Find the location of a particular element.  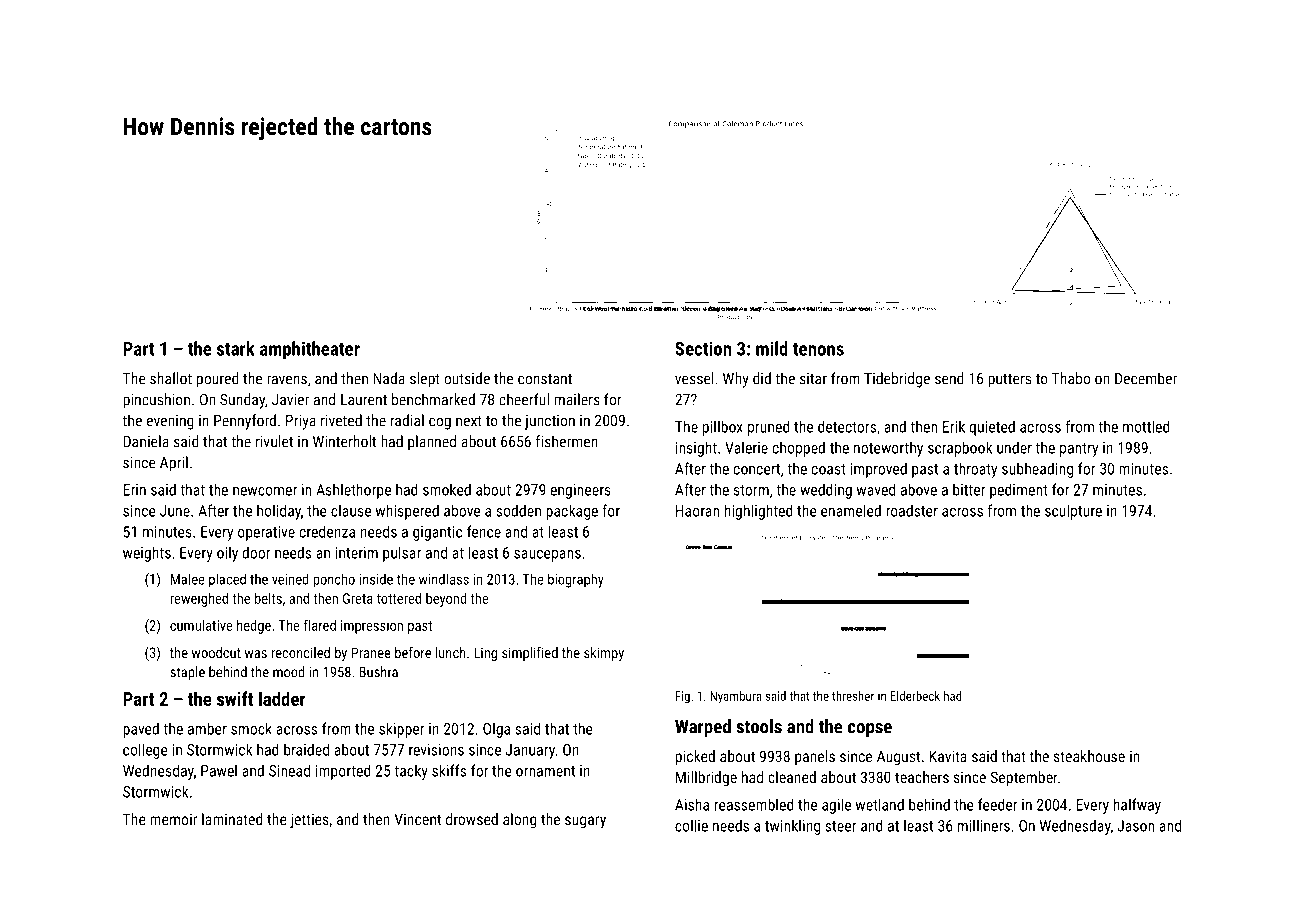

Elderbeck is located at coordinates (915, 696).
